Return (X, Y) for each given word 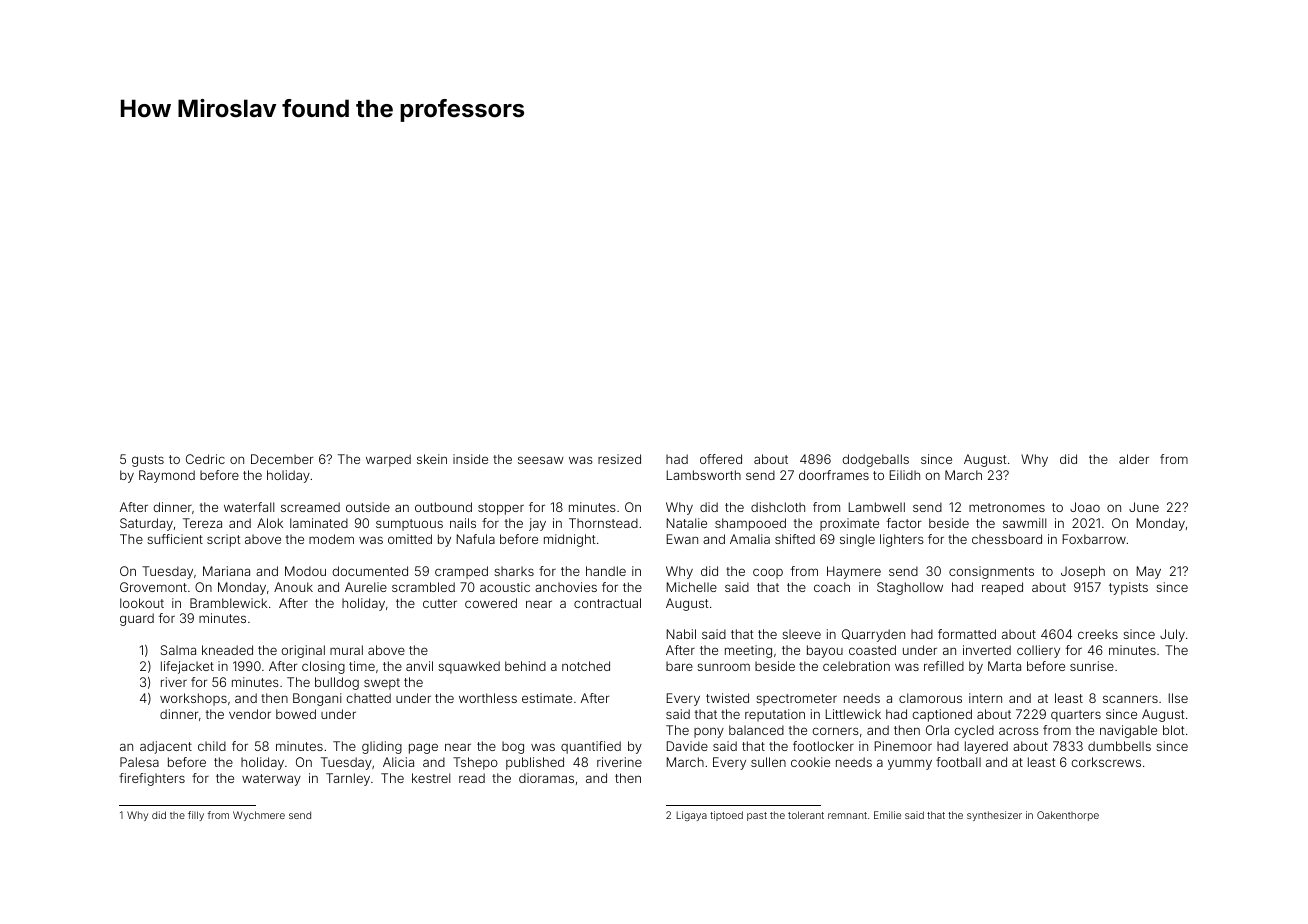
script (224, 540)
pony (709, 732)
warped (388, 460)
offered (721, 459)
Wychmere (259, 816)
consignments (991, 572)
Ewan (682, 539)
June (1144, 507)
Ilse (1178, 698)
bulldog (337, 683)
